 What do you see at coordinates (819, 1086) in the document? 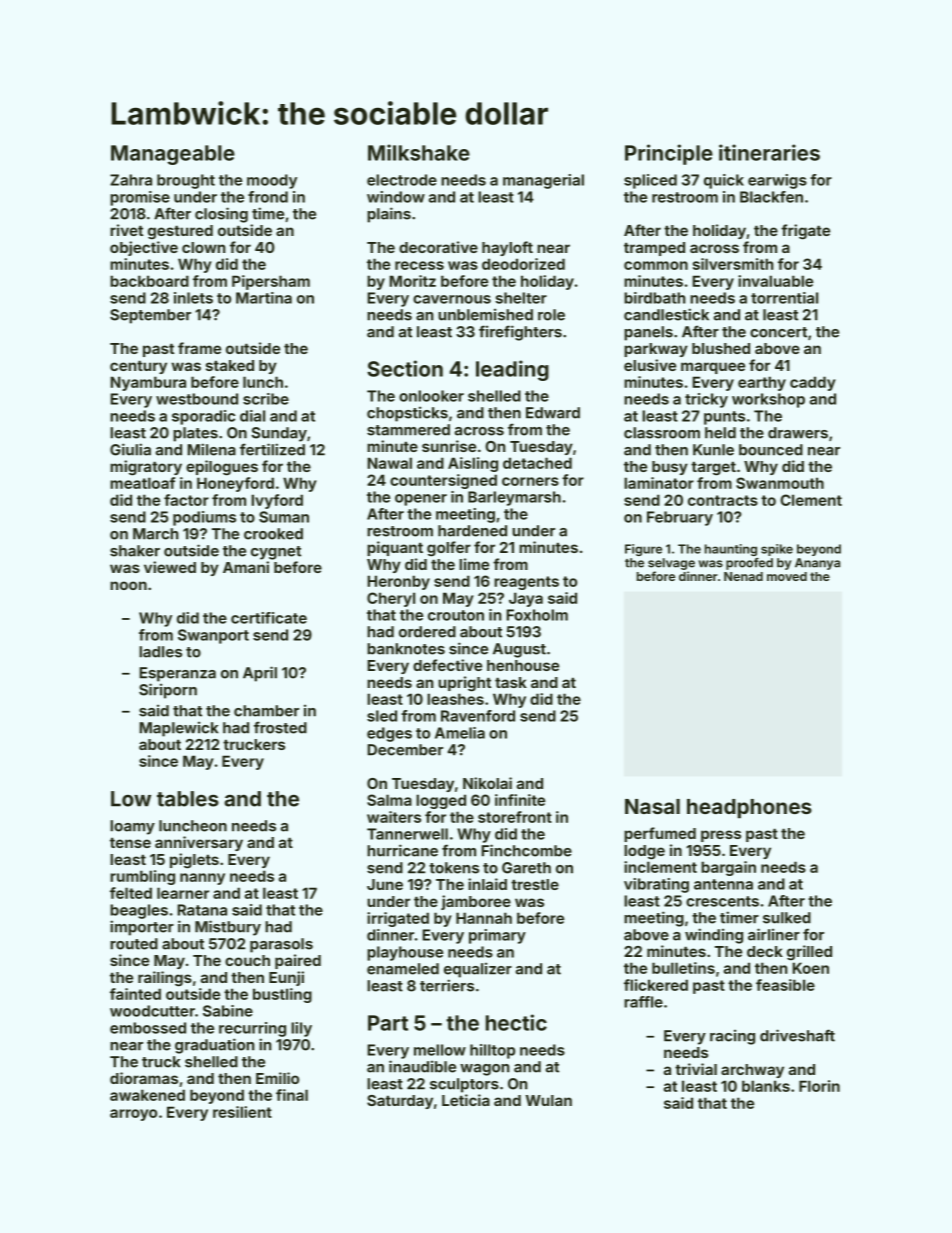
I see `Florin` at bounding box center [819, 1086].
